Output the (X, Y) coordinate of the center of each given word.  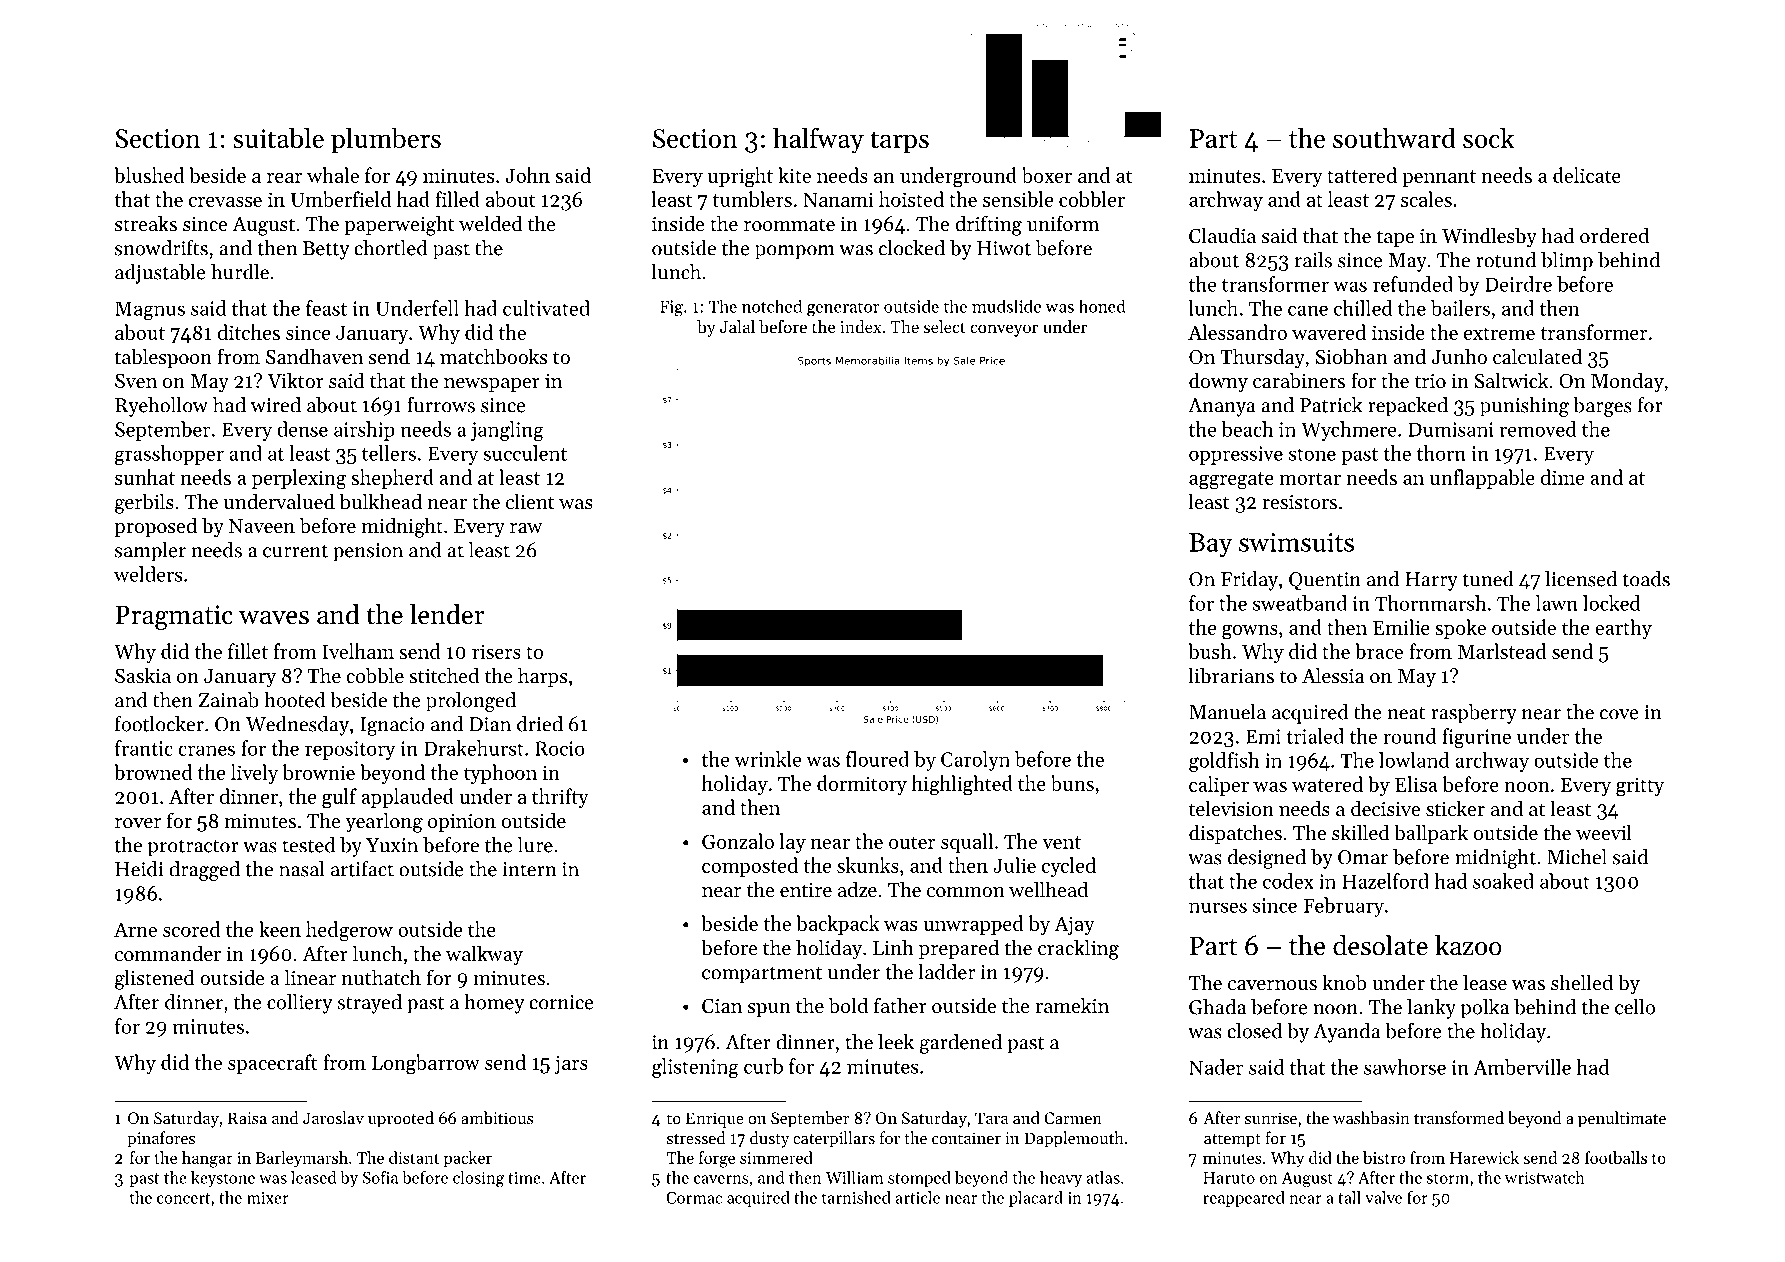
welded (491, 223)
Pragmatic (174, 617)
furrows (441, 405)
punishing (1524, 407)
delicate (1587, 175)
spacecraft (273, 1064)
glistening (695, 1068)
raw (526, 528)
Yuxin (392, 845)
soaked (1503, 881)
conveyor (1004, 330)
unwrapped (973, 925)
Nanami (838, 199)
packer (468, 1159)
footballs (1616, 1157)
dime (1562, 477)
